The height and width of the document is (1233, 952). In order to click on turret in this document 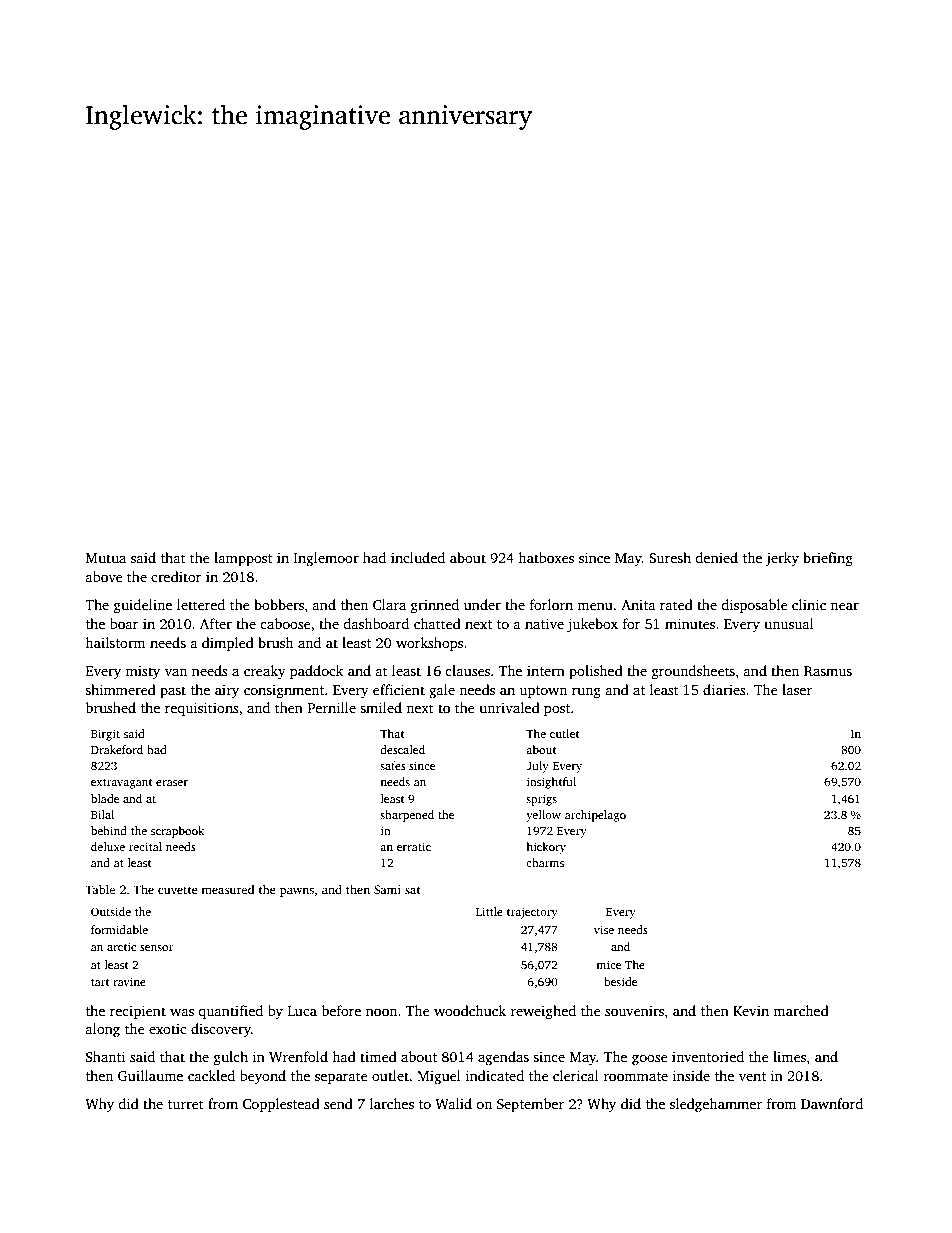, I will do `click(186, 1104)`.
